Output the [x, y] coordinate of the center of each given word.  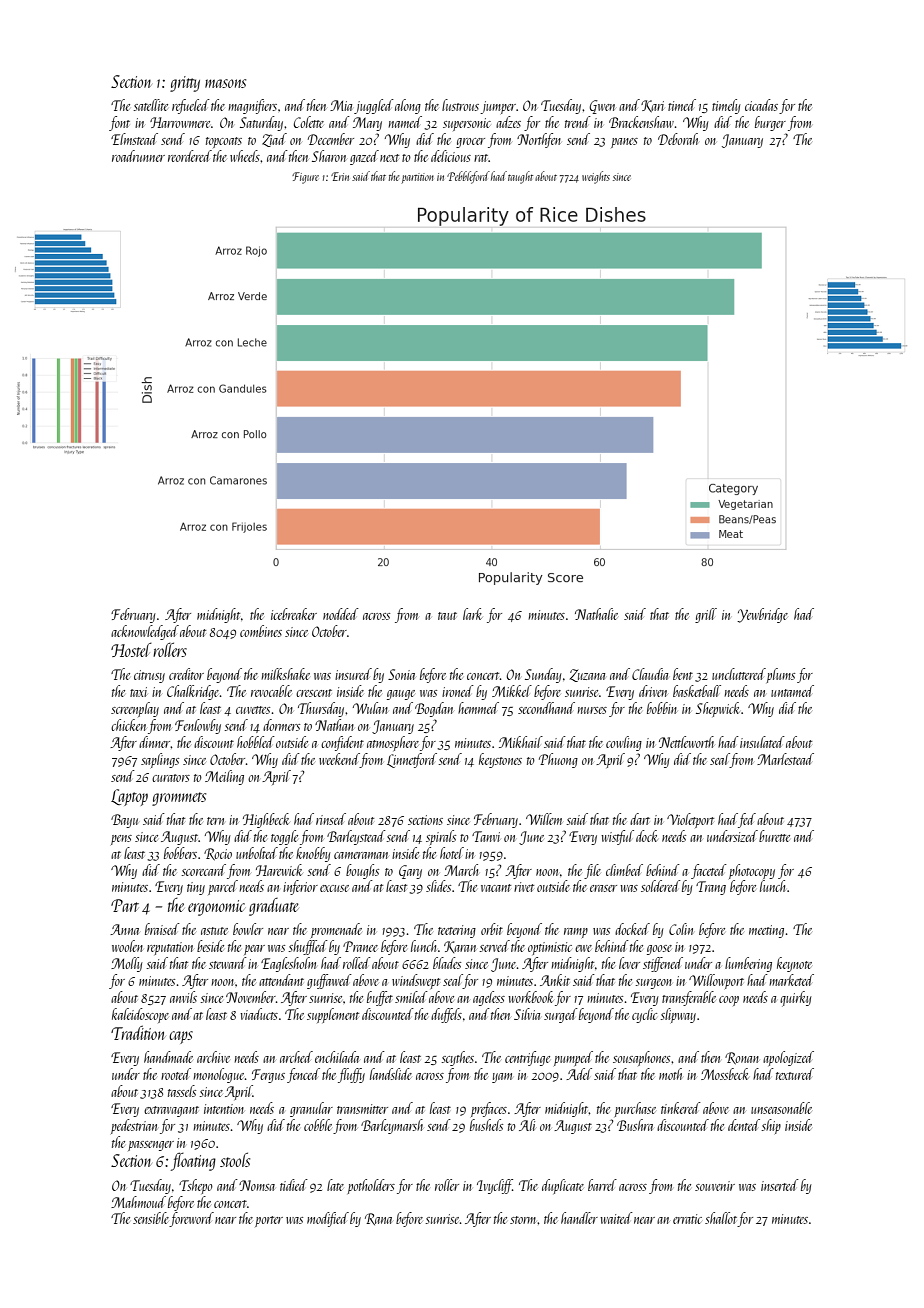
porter [269, 1221]
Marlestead [785, 759]
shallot [721, 1219]
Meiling [224, 777]
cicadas [761, 105]
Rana [378, 1219]
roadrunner [138, 156]
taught [520, 177]
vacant [496, 888]
